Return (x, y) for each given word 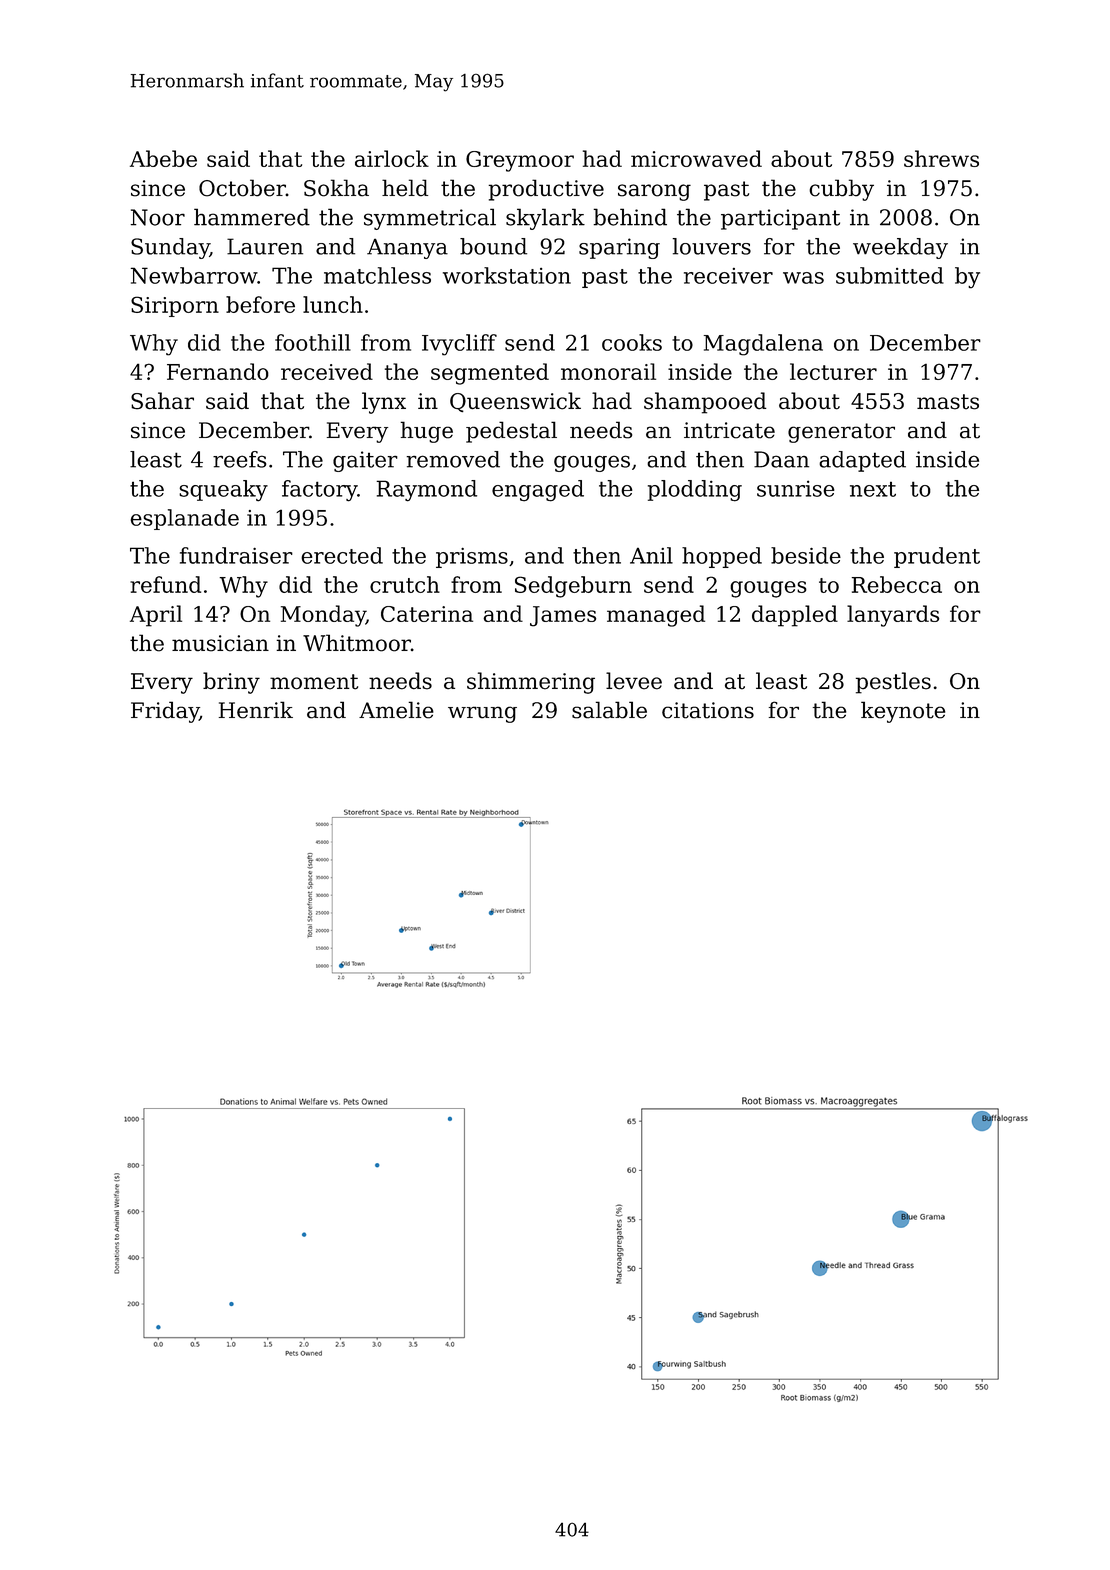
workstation (507, 275)
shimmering (531, 683)
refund (165, 584)
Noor (158, 217)
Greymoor (520, 161)
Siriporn (175, 306)
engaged (538, 491)
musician (220, 643)
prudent (937, 557)
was (803, 278)
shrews (941, 158)
